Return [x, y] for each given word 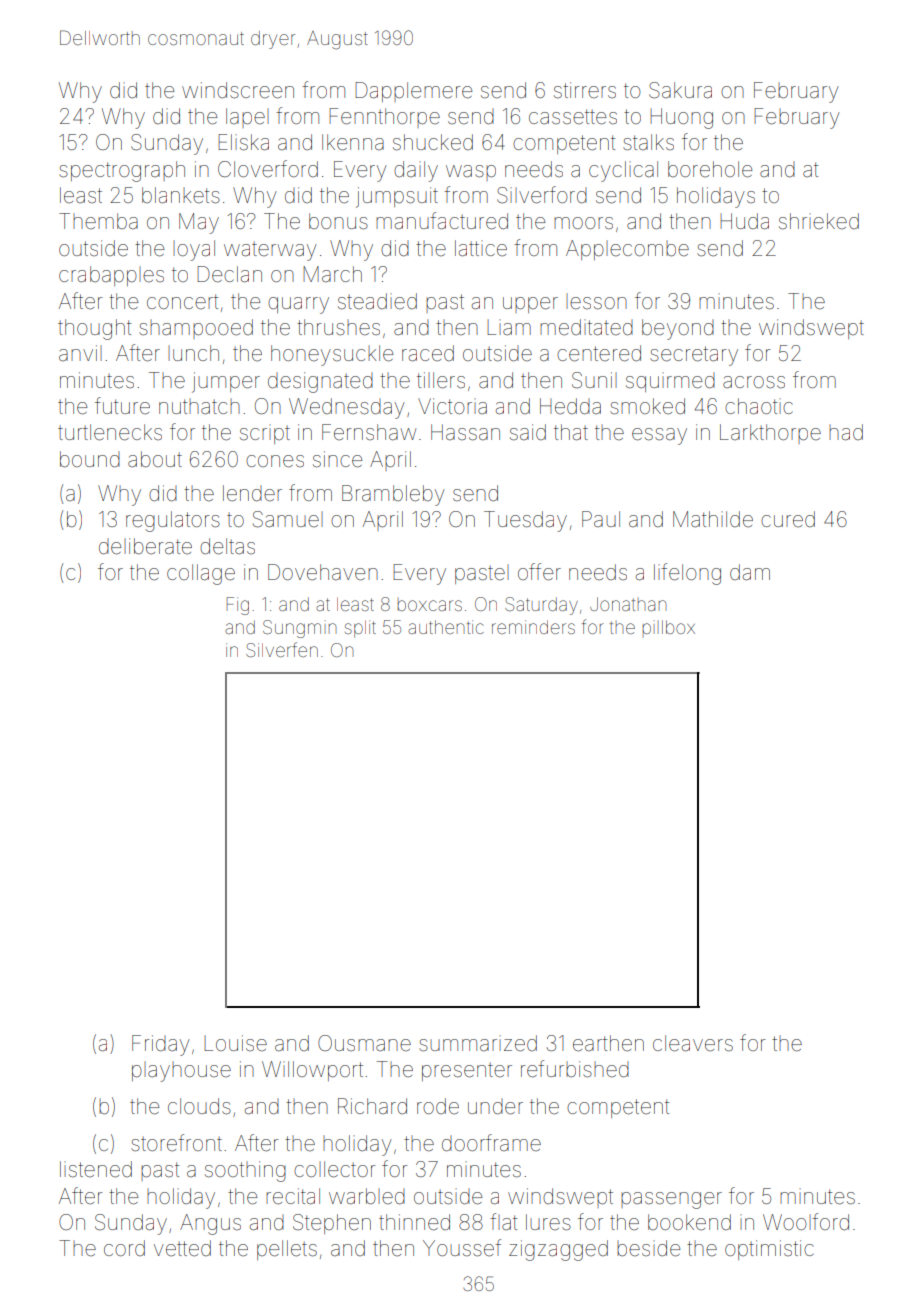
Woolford [806, 1221]
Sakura [680, 90]
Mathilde [713, 519]
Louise [235, 1043]
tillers [441, 380]
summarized [478, 1043]
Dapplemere [413, 92]
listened [96, 1169]
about [155, 459]
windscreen [238, 90]
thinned [414, 1222]
